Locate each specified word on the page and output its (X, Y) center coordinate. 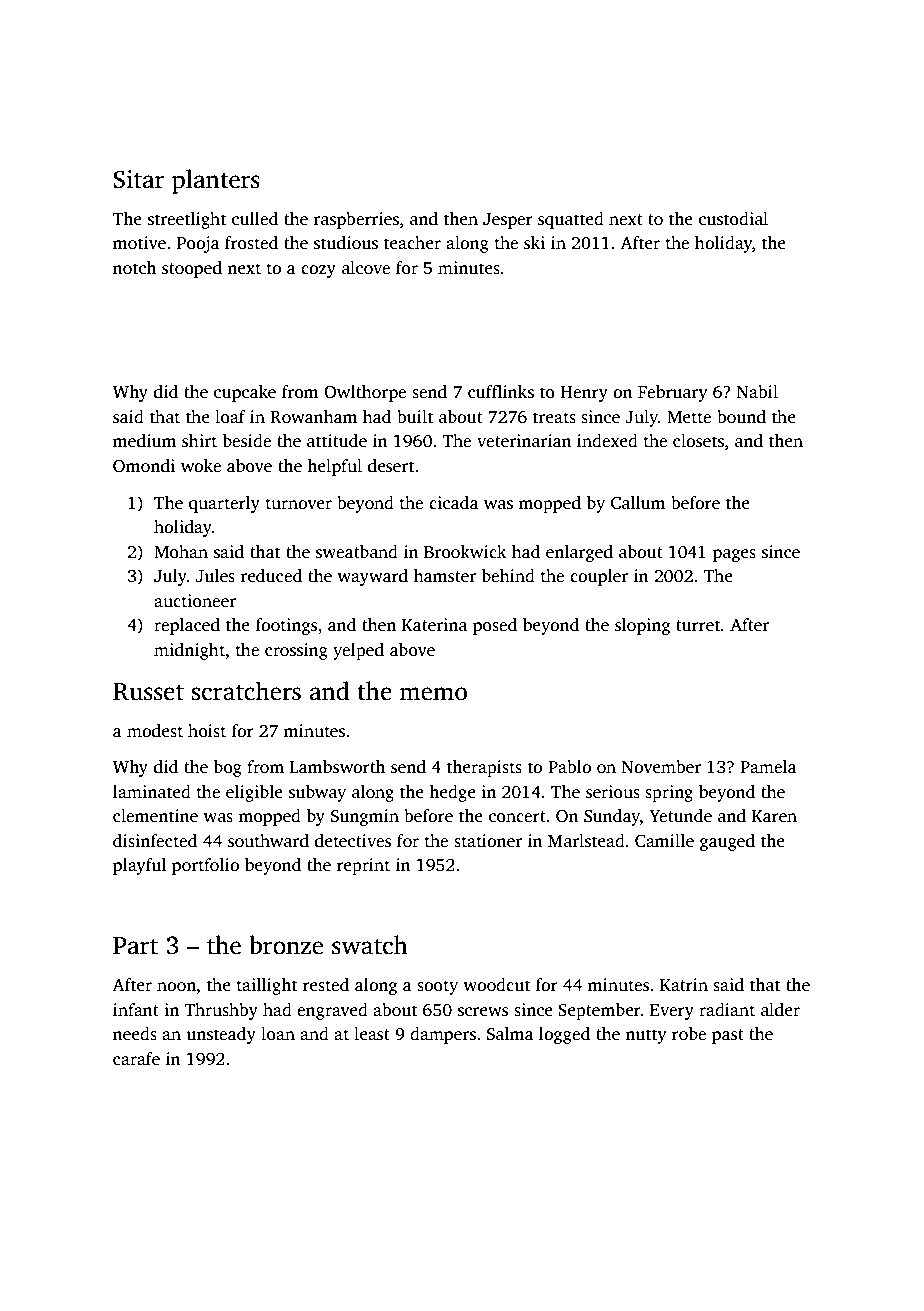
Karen (774, 816)
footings (286, 626)
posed (495, 626)
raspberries (356, 220)
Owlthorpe (365, 393)
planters (216, 181)
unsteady (221, 1035)
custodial (733, 219)
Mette (689, 417)
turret (698, 626)
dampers (443, 1035)
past (728, 1036)
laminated (152, 792)
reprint (363, 866)
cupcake (245, 393)
